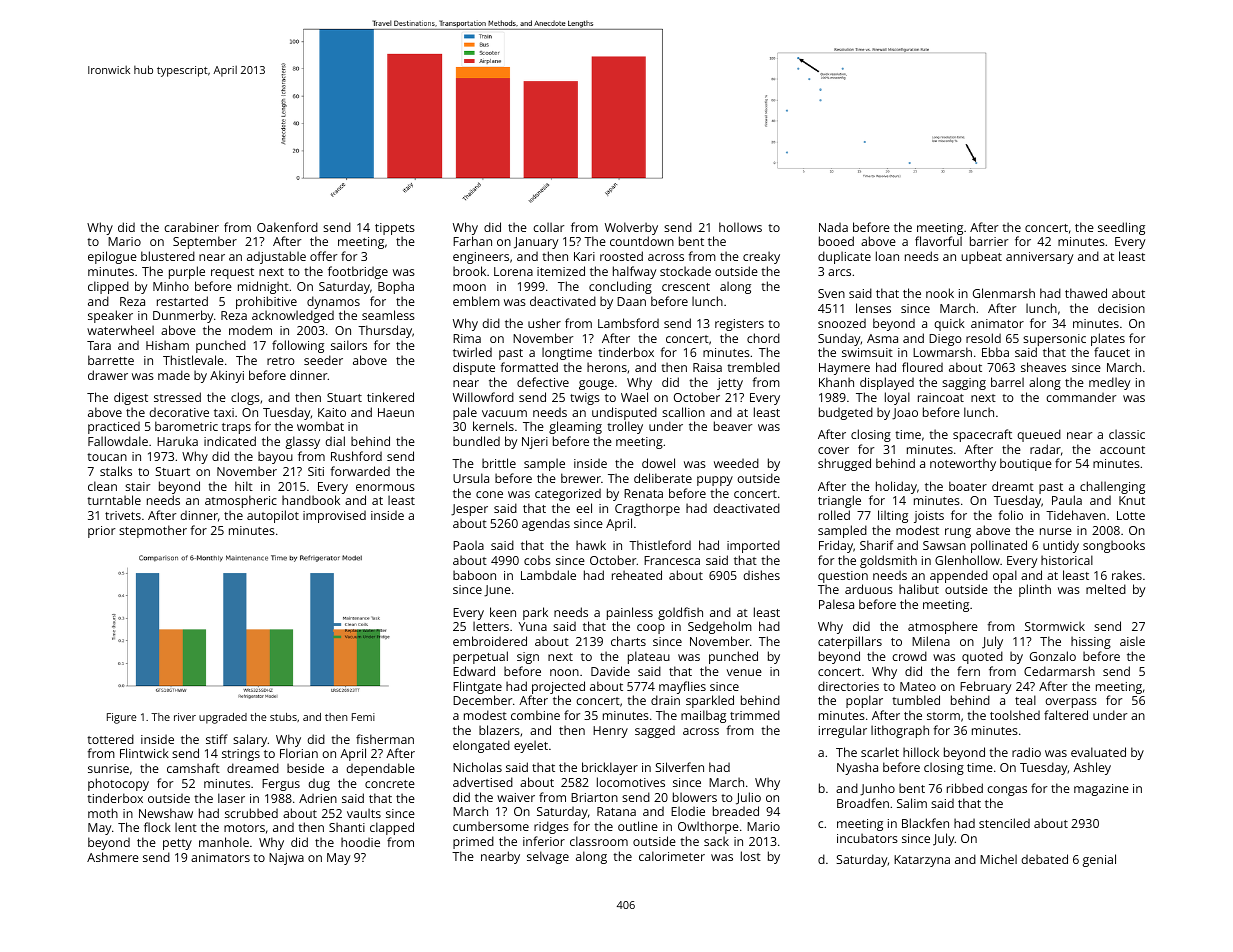 The image size is (1233, 952). Describe the element at coordinates (113, 857) in the document. I see `Ashmere` at that location.
